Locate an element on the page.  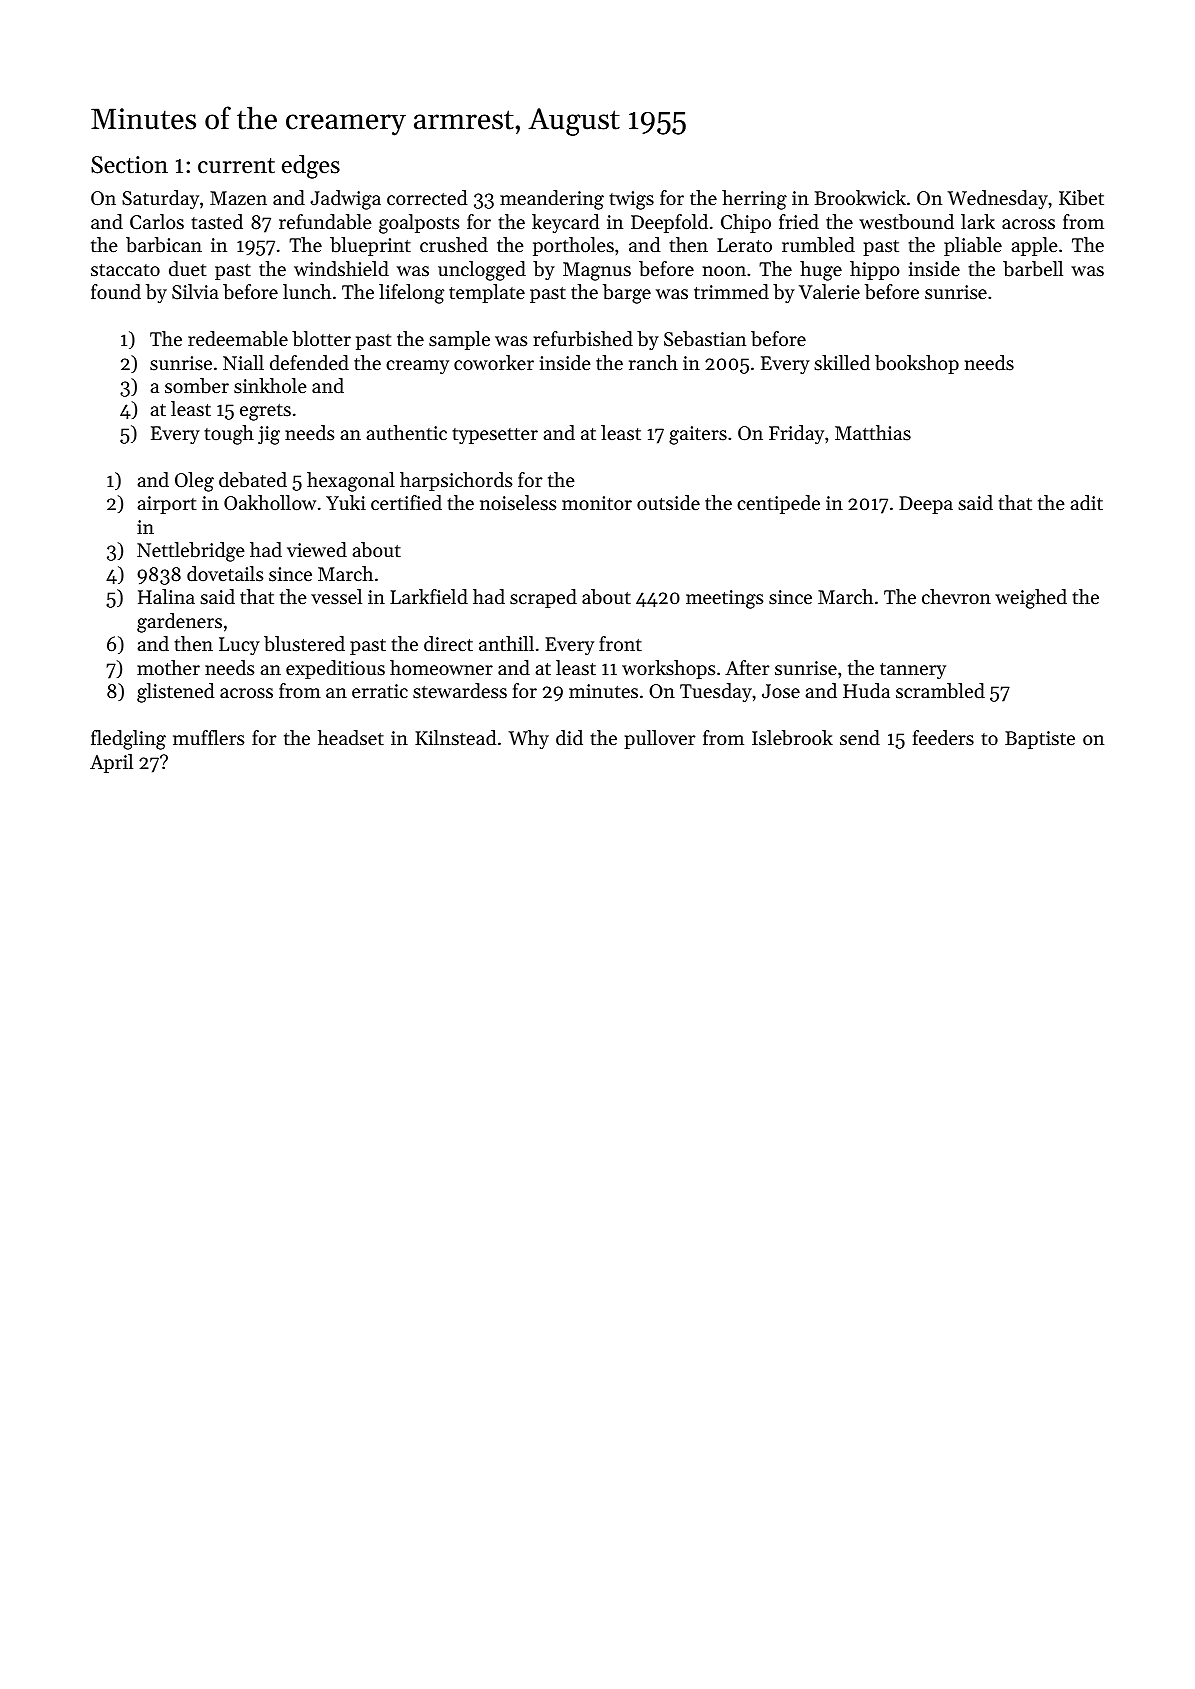
twigs is located at coordinates (631, 200).
